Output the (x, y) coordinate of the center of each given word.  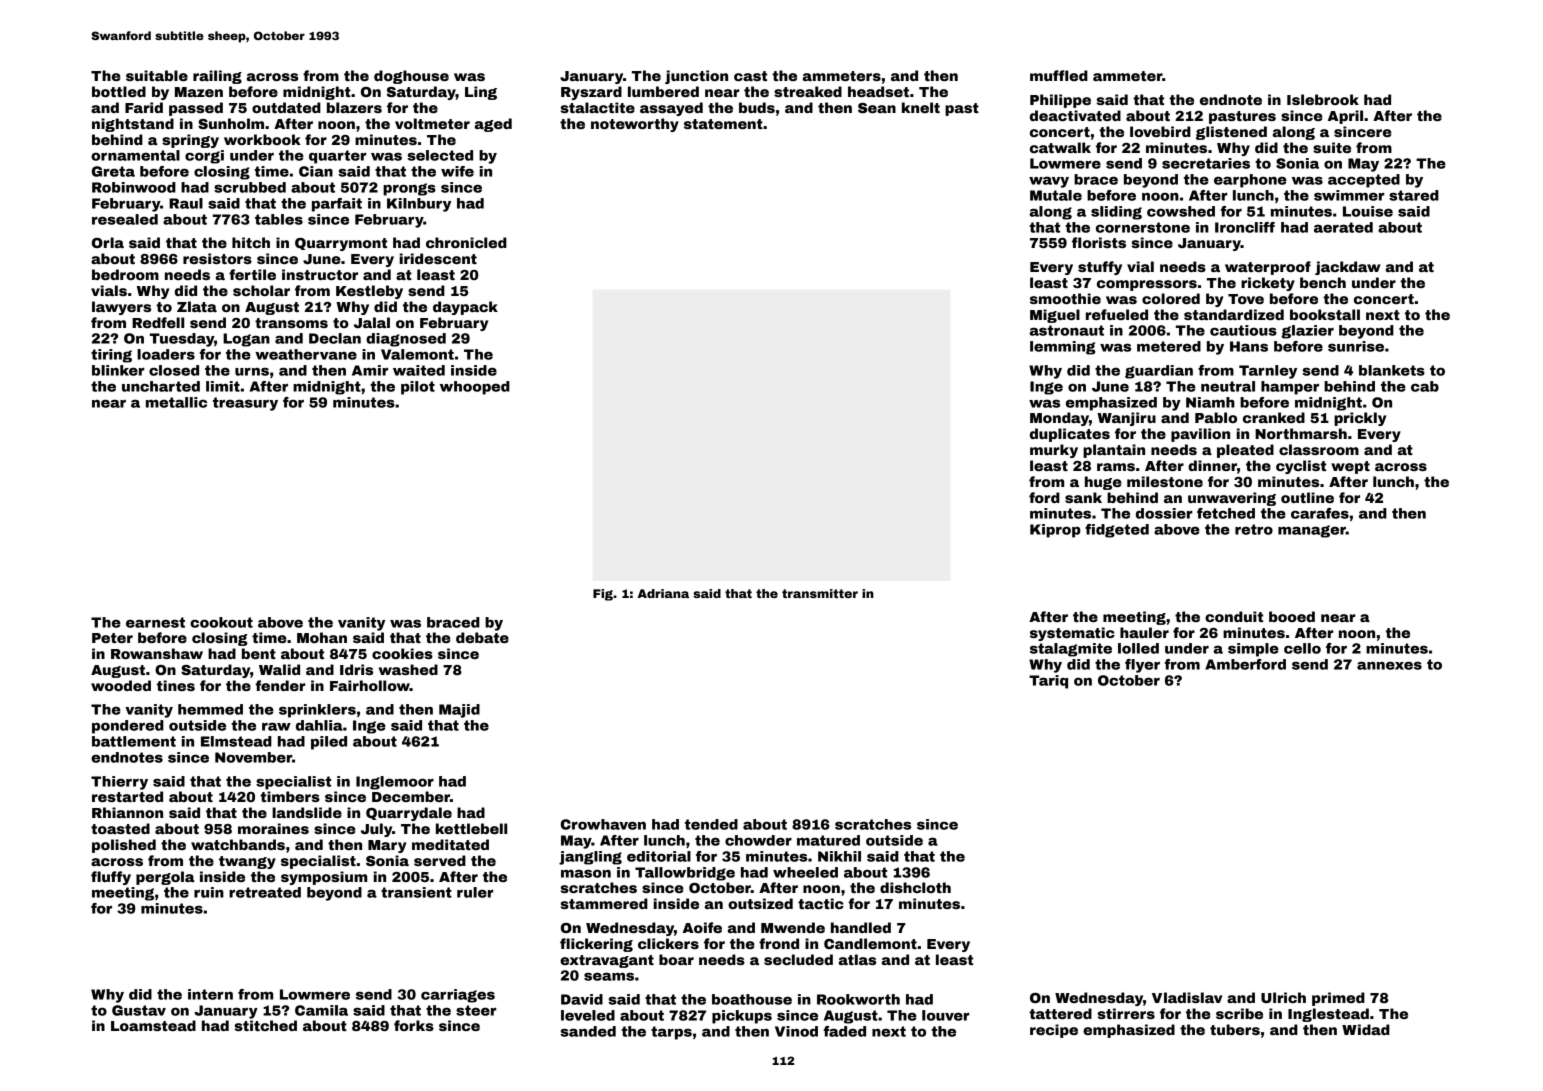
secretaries (1206, 163)
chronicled (466, 242)
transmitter (820, 593)
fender (281, 685)
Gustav (139, 1010)
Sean (877, 108)
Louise (1368, 211)
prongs (409, 189)
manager (1312, 531)
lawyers (121, 308)
